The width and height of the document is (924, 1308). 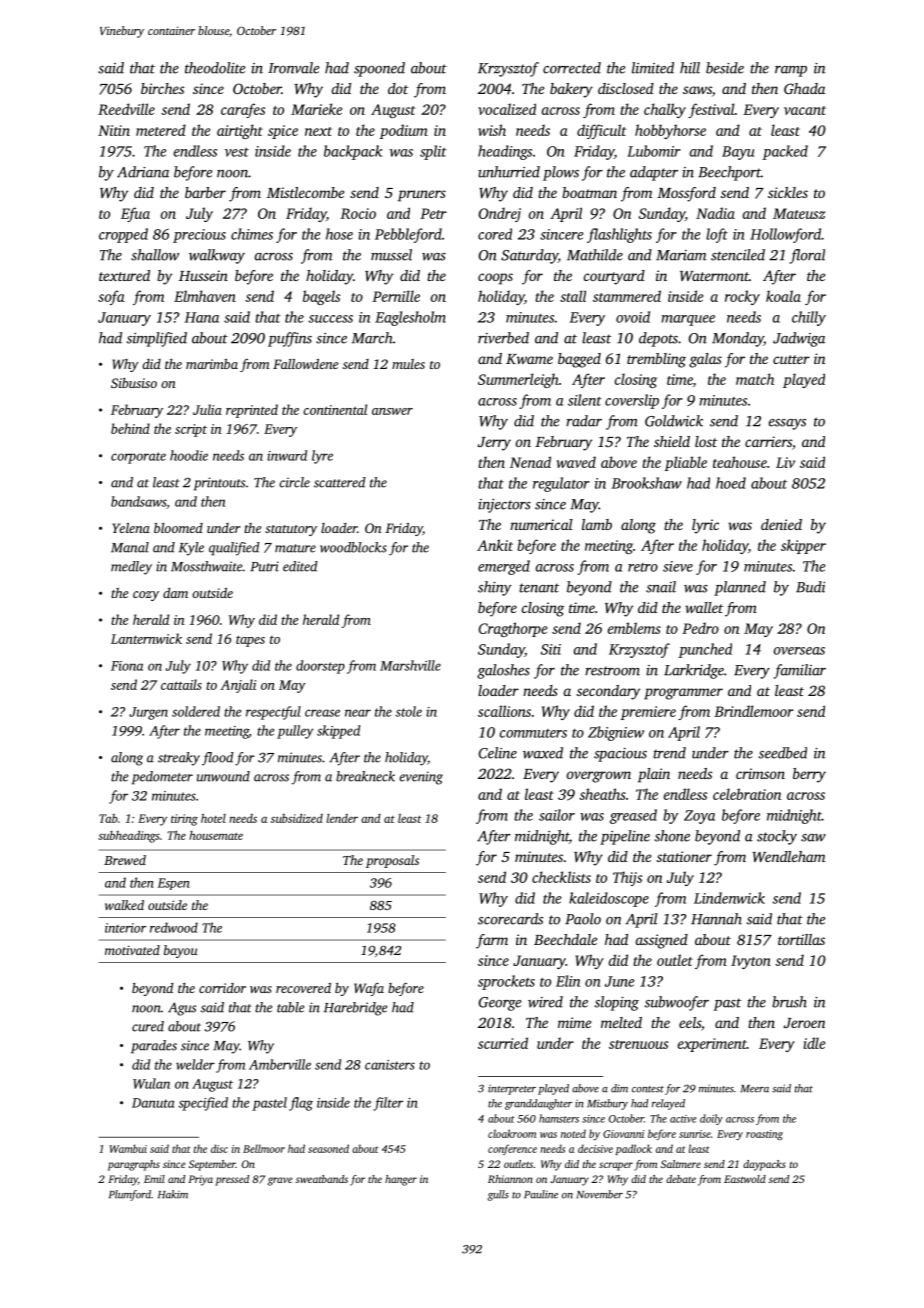 I want to click on hanger, so click(x=401, y=1180).
